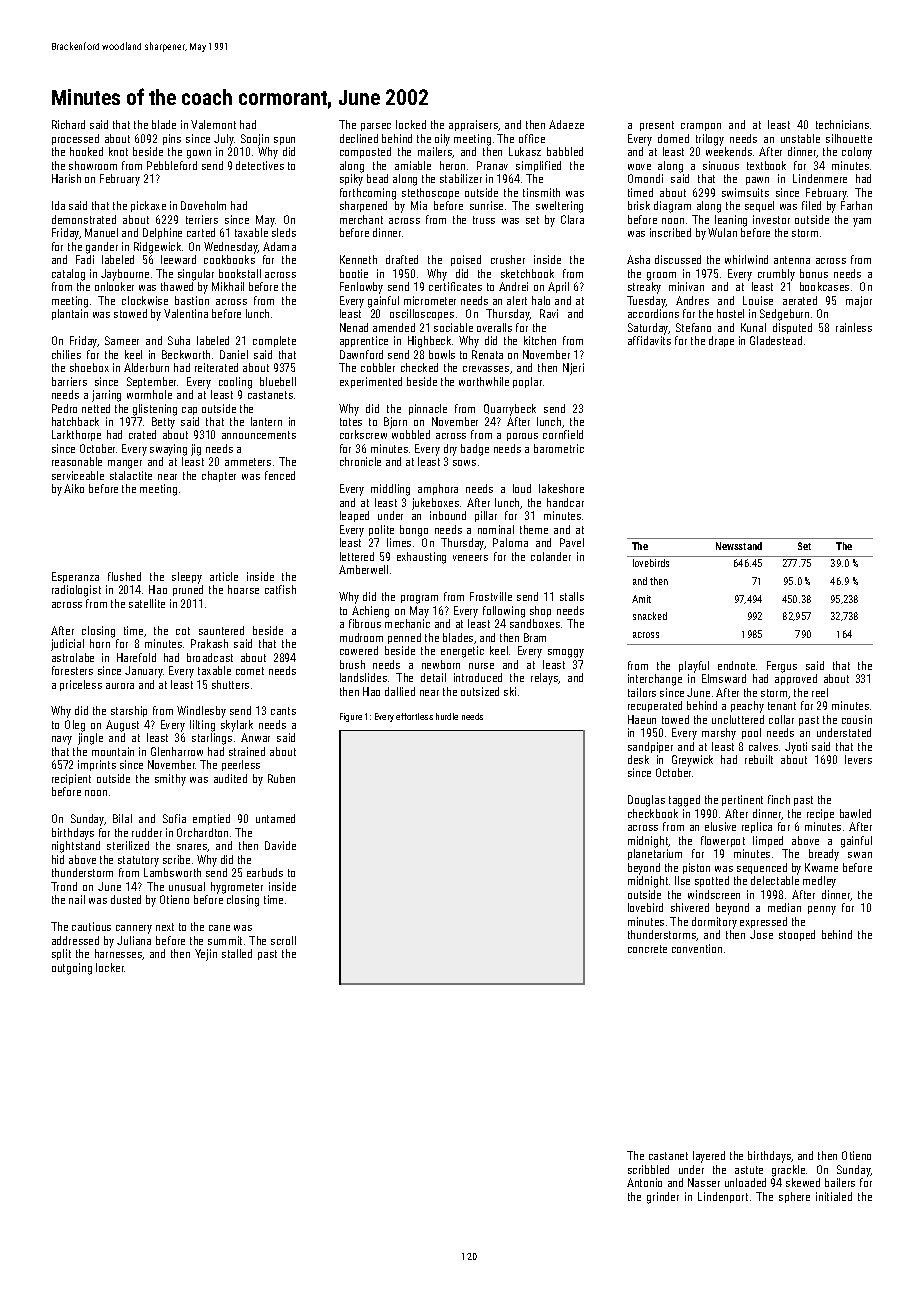 This screenshot has width=924, height=1308. I want to click on Newsstand, so click(739, 546).
